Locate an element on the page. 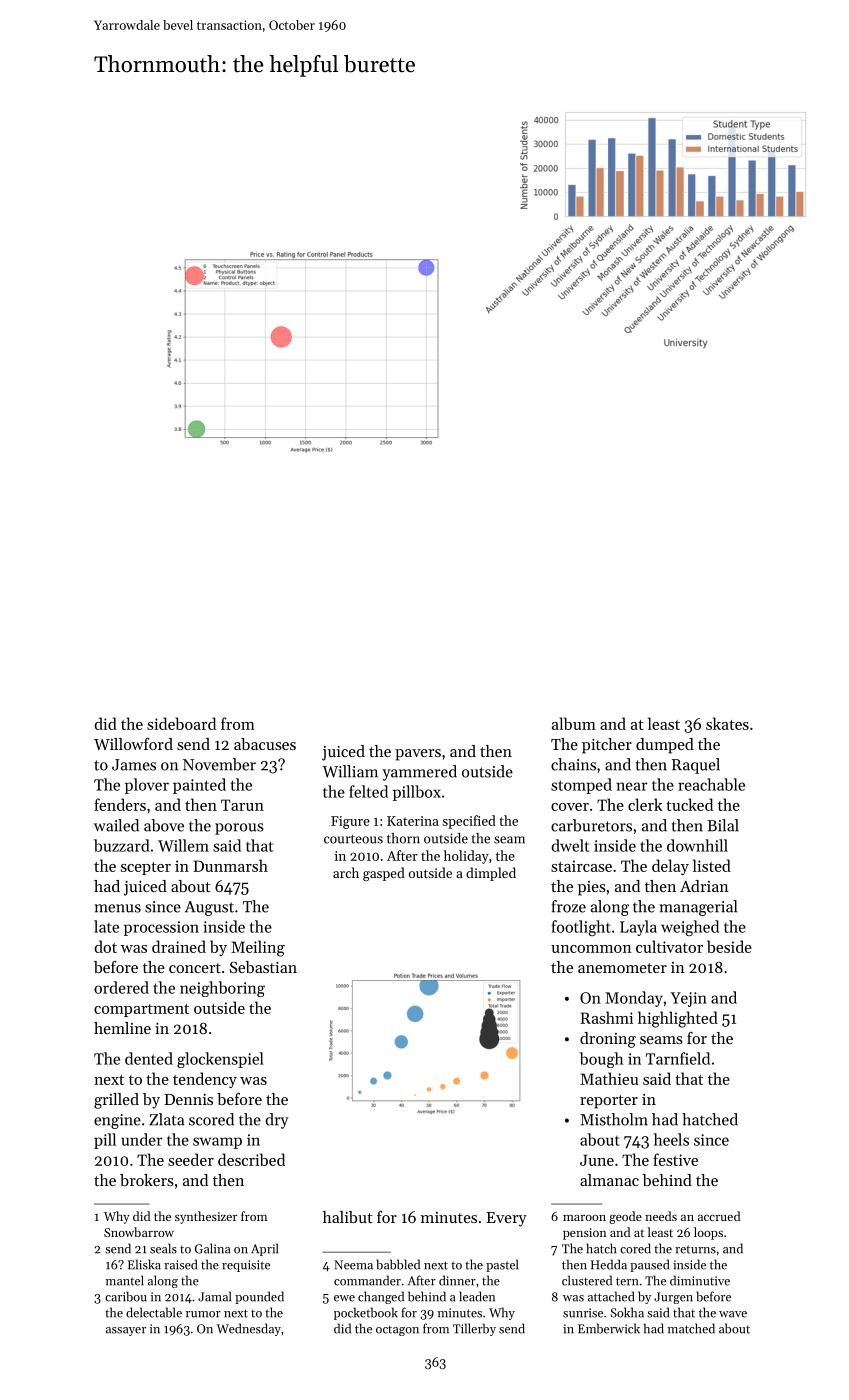  reporter is located at coordinates (609, 1102).
